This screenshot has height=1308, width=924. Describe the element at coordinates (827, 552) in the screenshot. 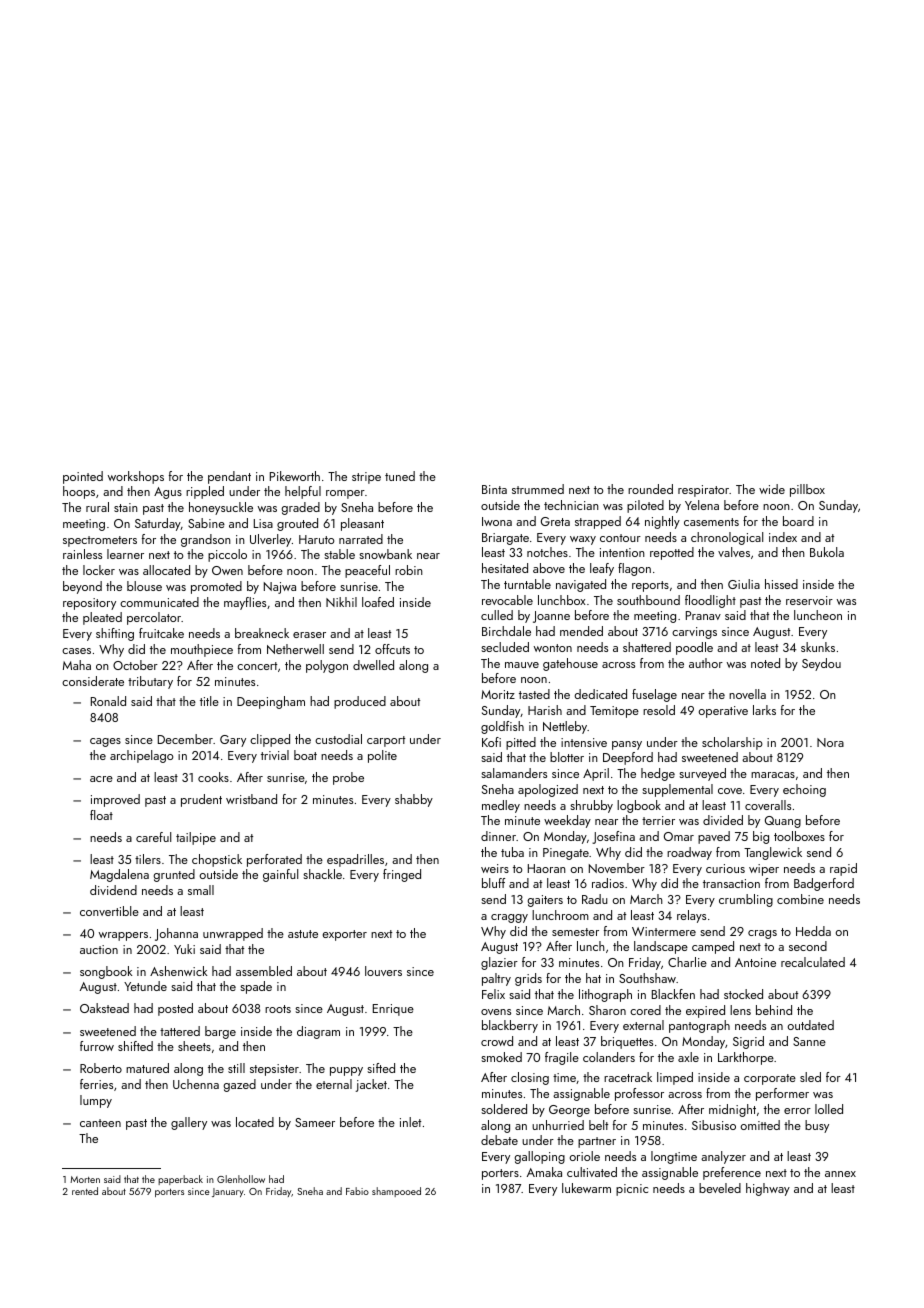

I see `Bukola` at that location.
